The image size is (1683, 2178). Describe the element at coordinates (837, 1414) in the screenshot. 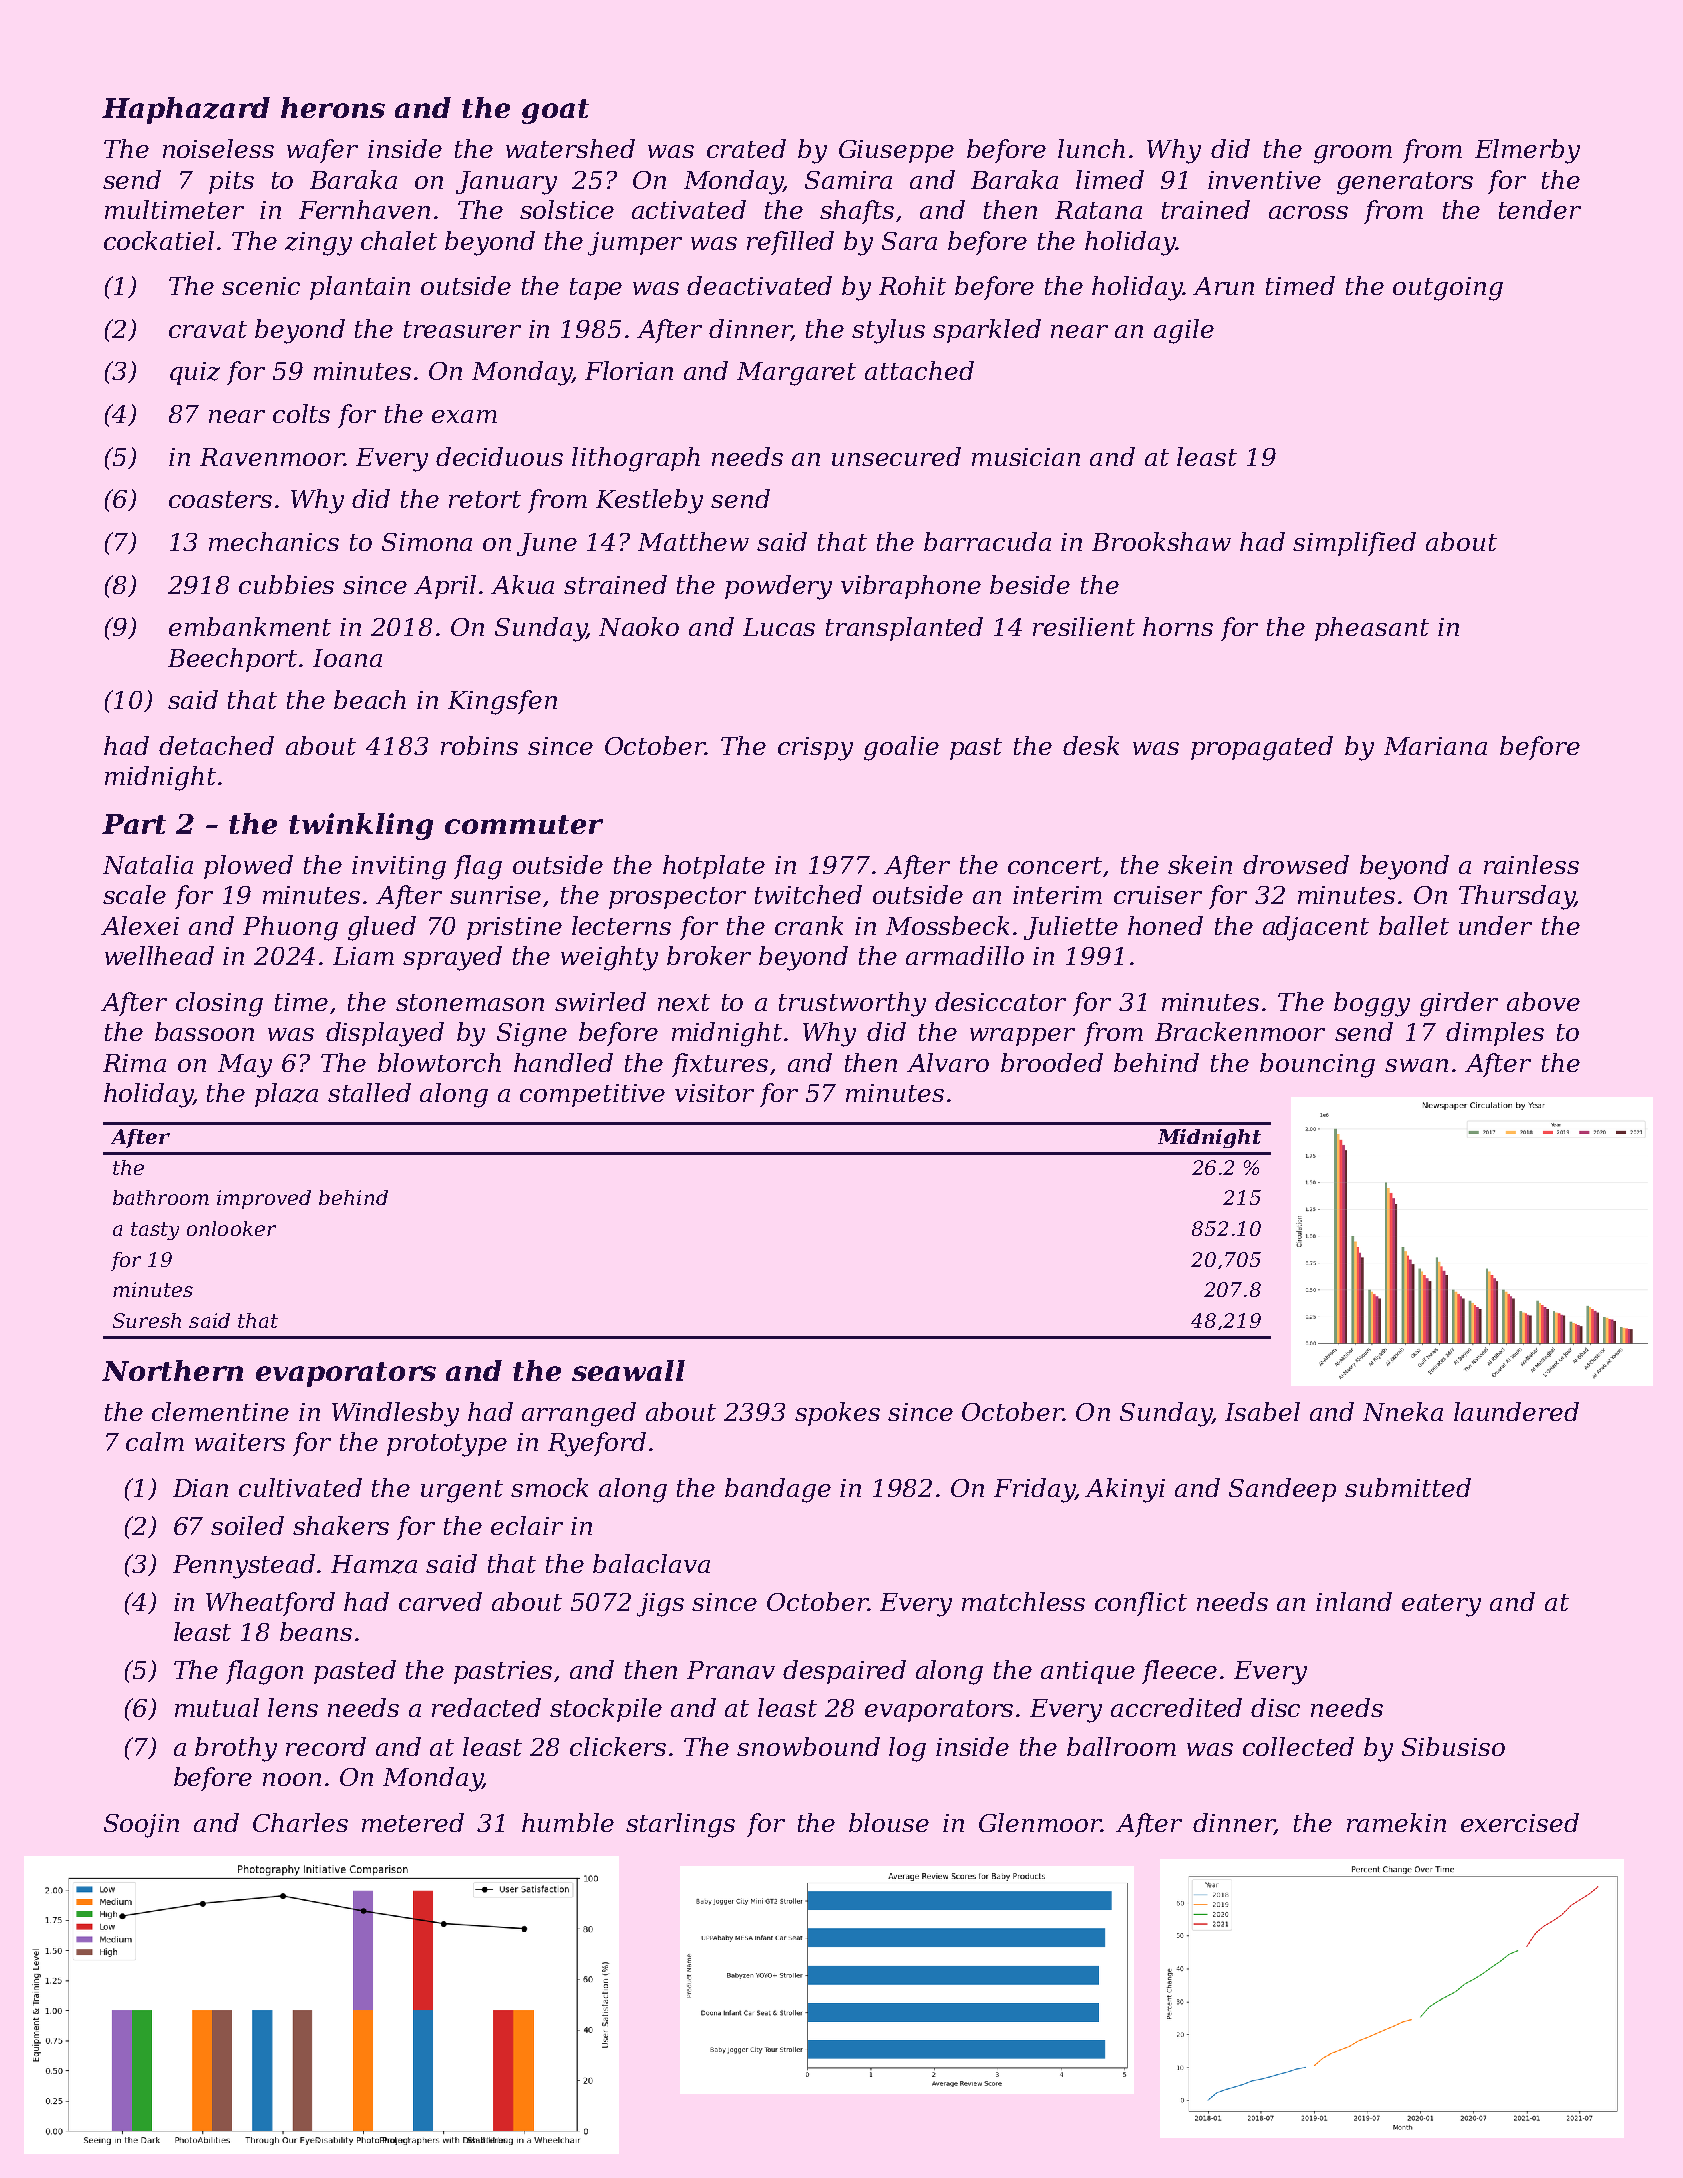

I see `spokes` at that location.
